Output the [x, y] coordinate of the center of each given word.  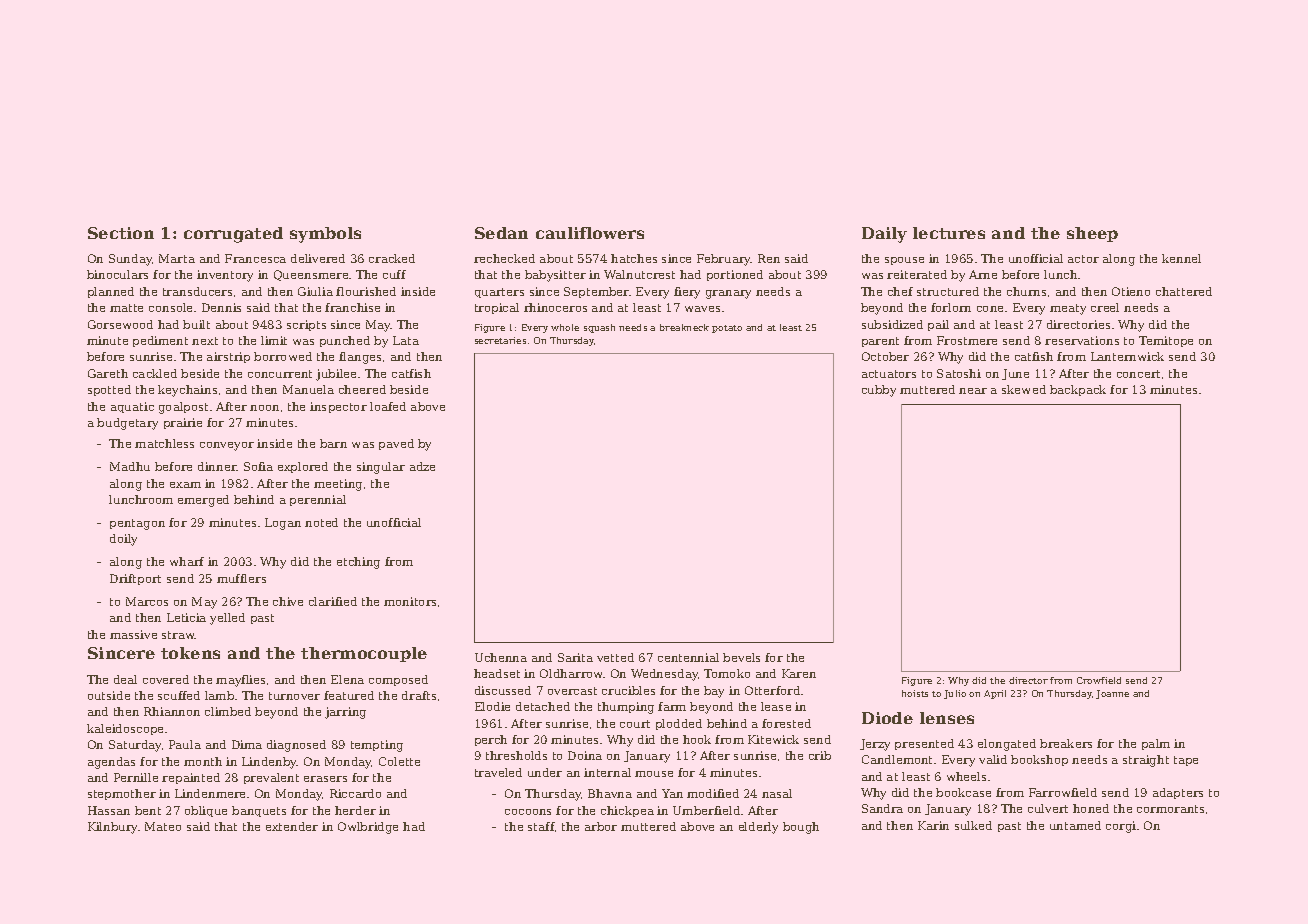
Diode [887, 718]
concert [1138, 374]
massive [133, 634]
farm [672, 706]
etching [358, 563]
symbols [325, 235]
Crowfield [1099, 680]
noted [321, 522]
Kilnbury [112, 828]
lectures [949, 233]
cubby [879, 391]
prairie [183, 423]
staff [541, 826]
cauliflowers [590, 233]
